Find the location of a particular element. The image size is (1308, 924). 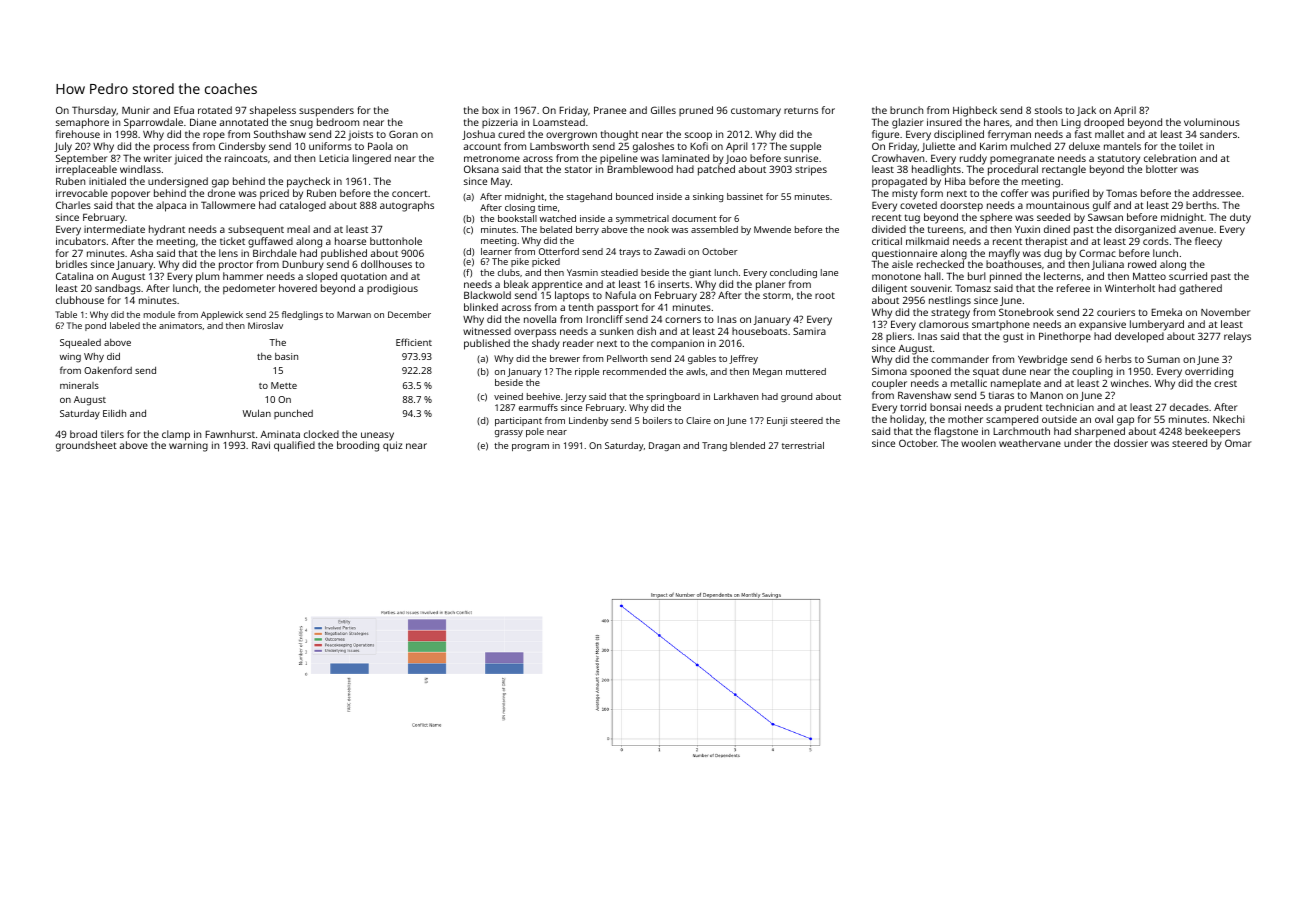

galoshes is located at coordinates (653, 147).
